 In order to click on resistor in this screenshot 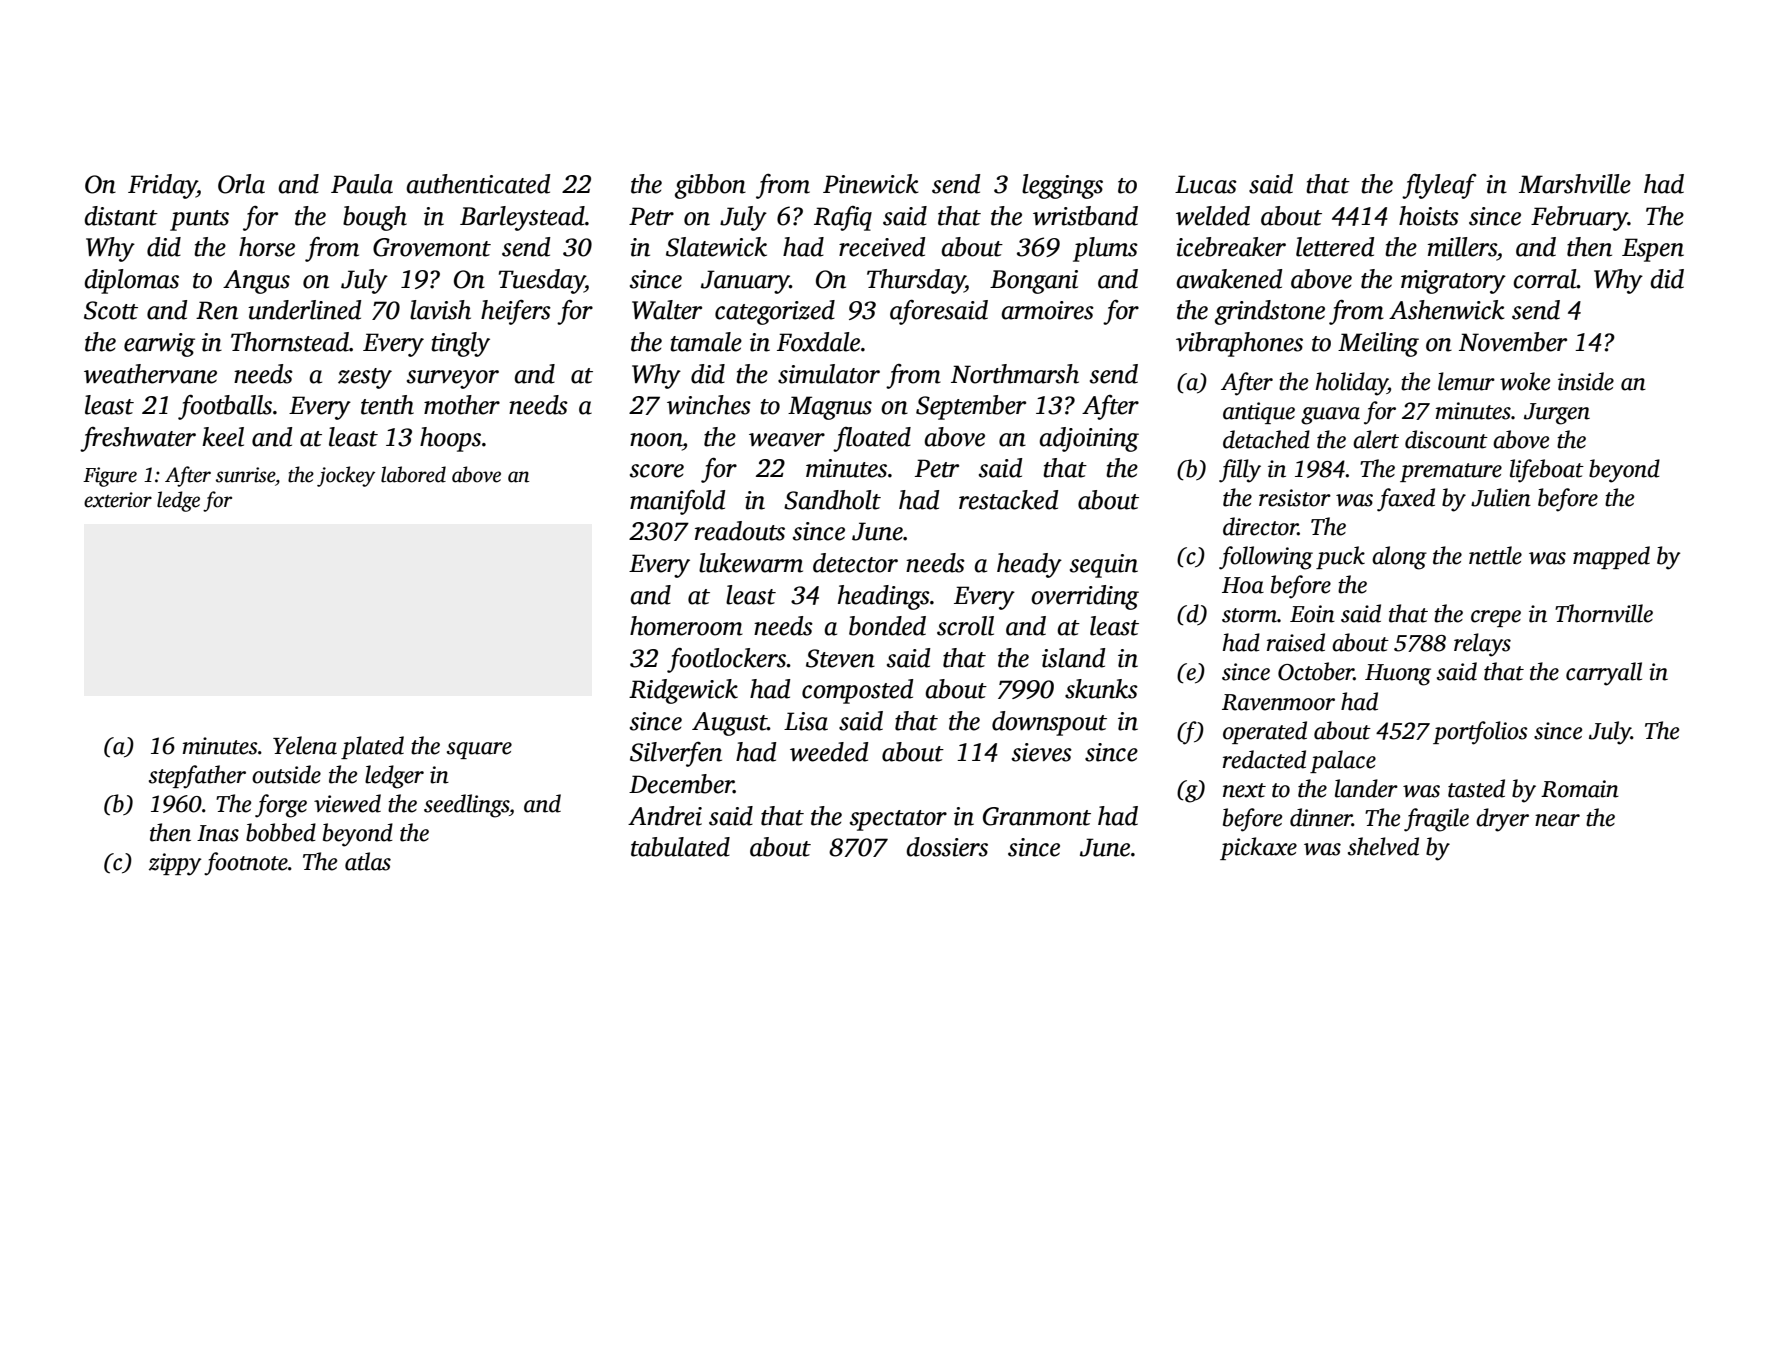, I will do `click(1295, 498)`.
